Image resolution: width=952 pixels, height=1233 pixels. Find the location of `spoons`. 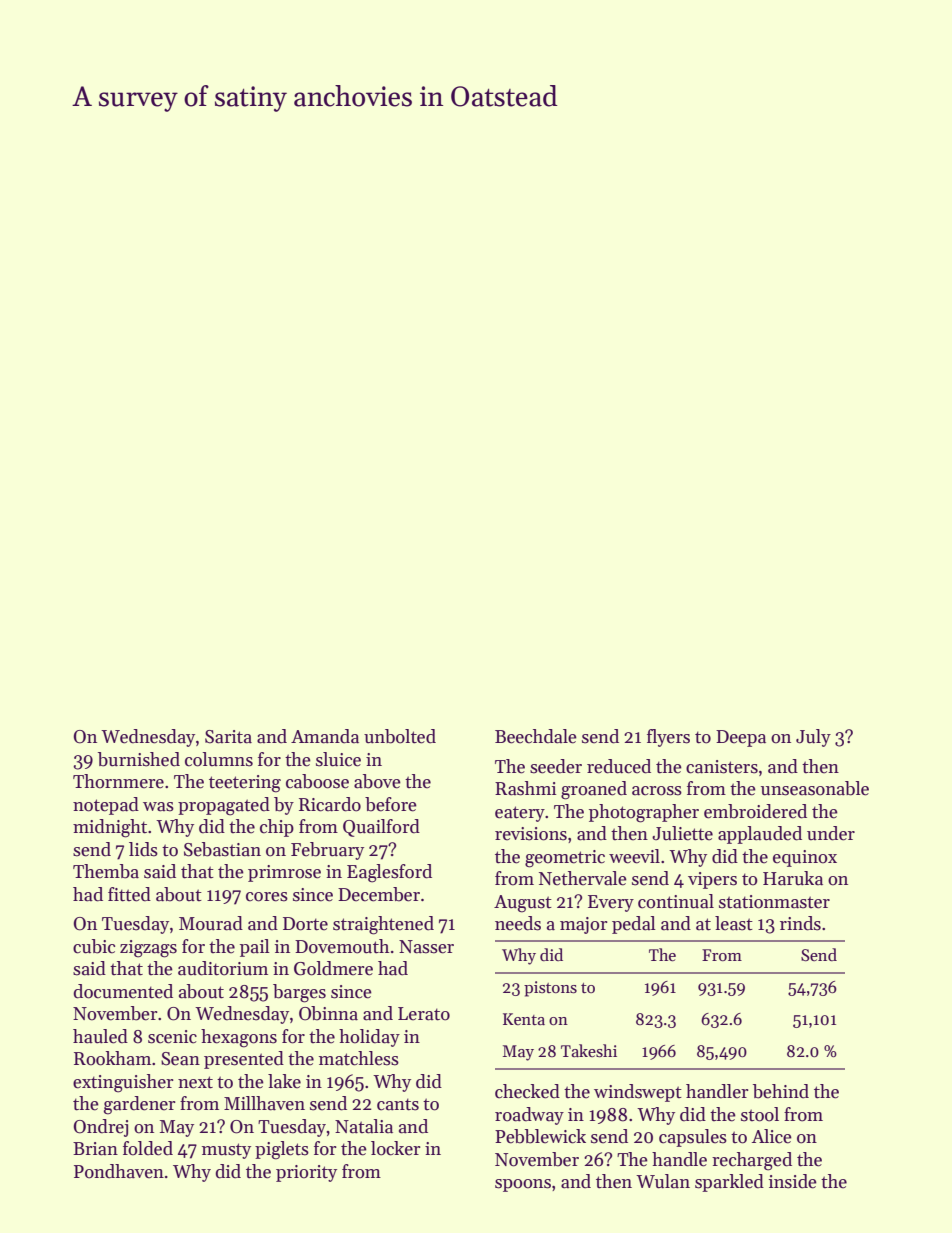

spoons is located at coordinates (523, 1185).
